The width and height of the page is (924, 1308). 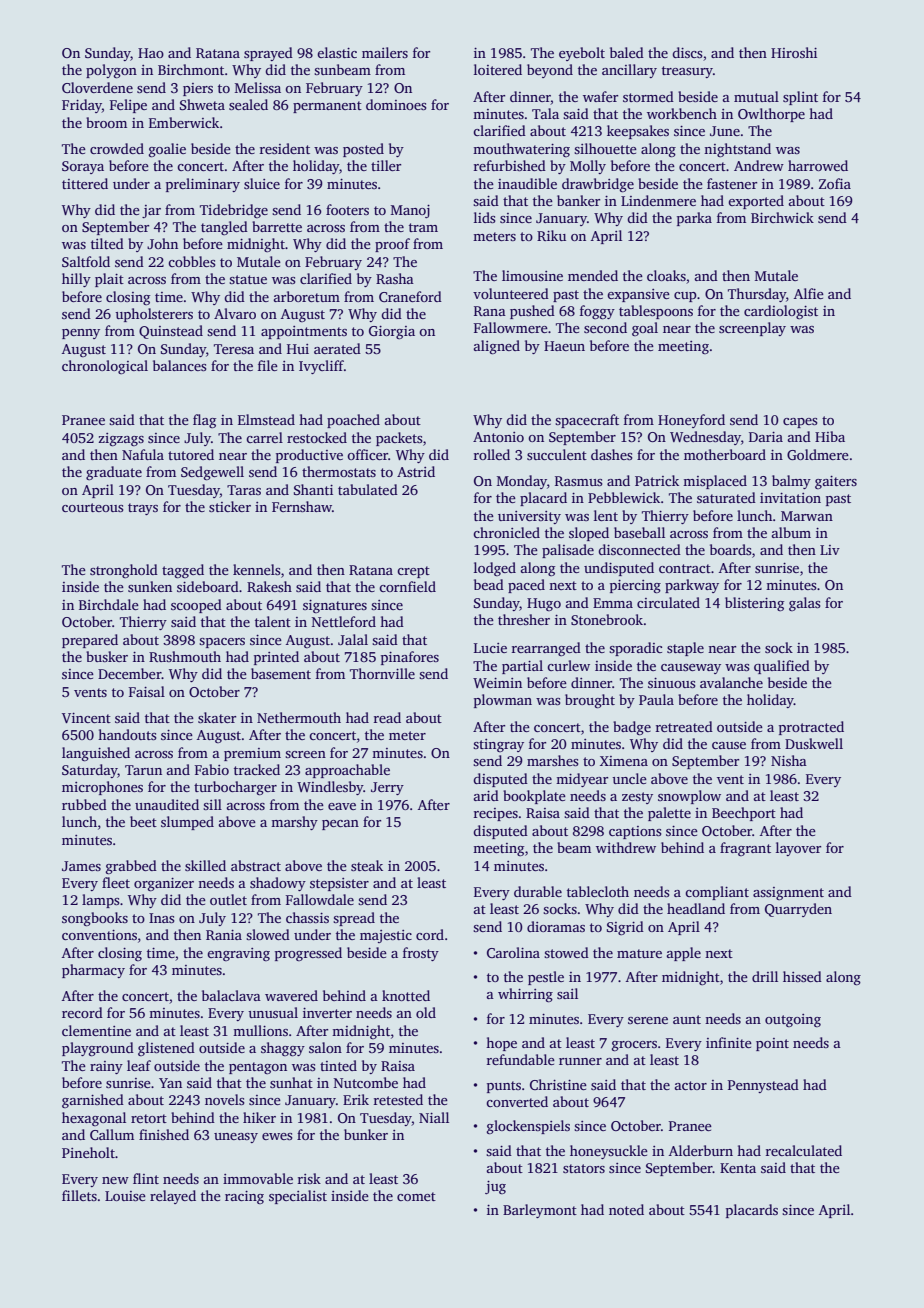 What do you see at coordinates (79, 1195) in the page?
I see `fillets` at bounding box center [79, 1195].
